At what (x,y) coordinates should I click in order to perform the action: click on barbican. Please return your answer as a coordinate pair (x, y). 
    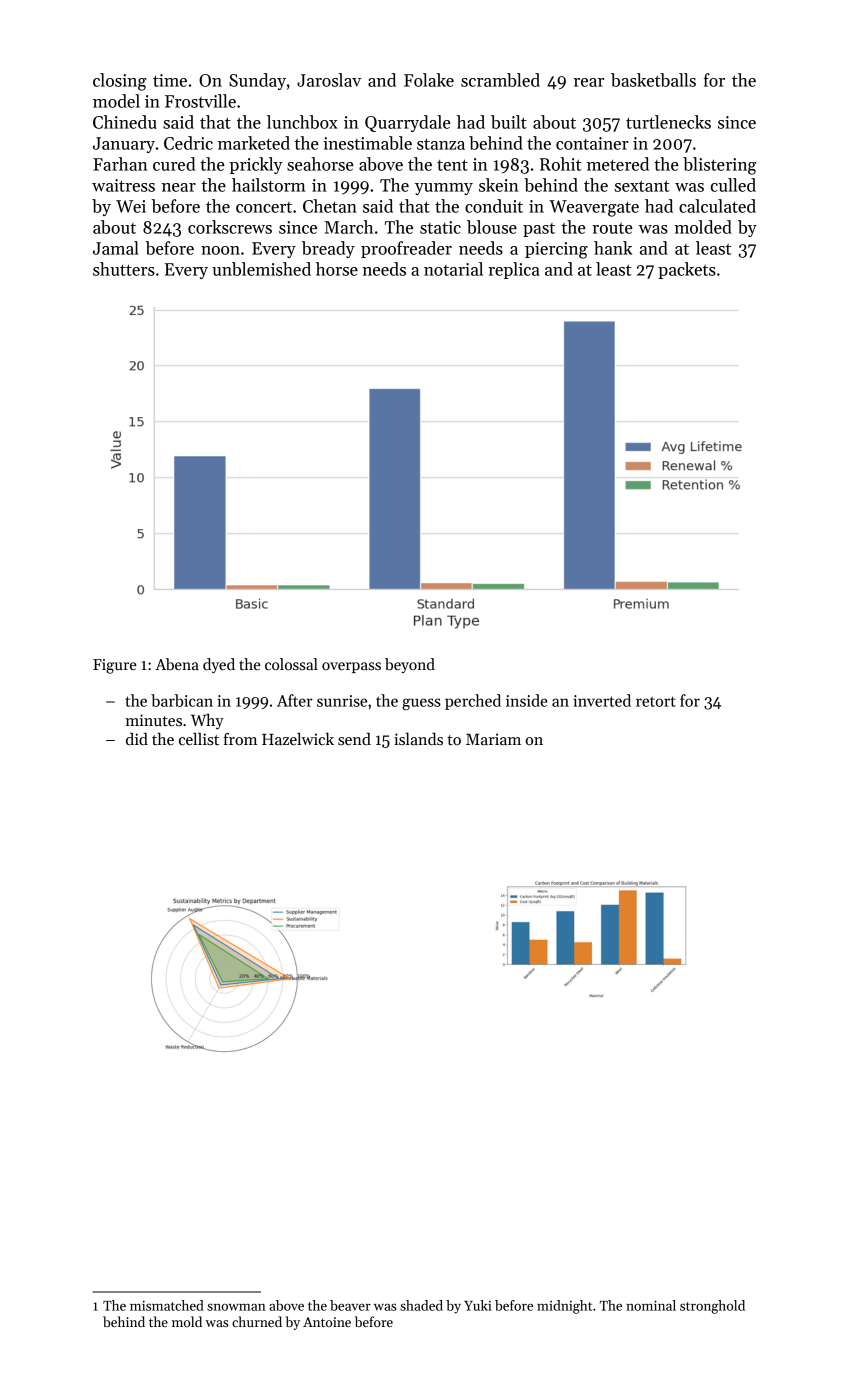
    Looking at the image, I should click on (182, 700).
